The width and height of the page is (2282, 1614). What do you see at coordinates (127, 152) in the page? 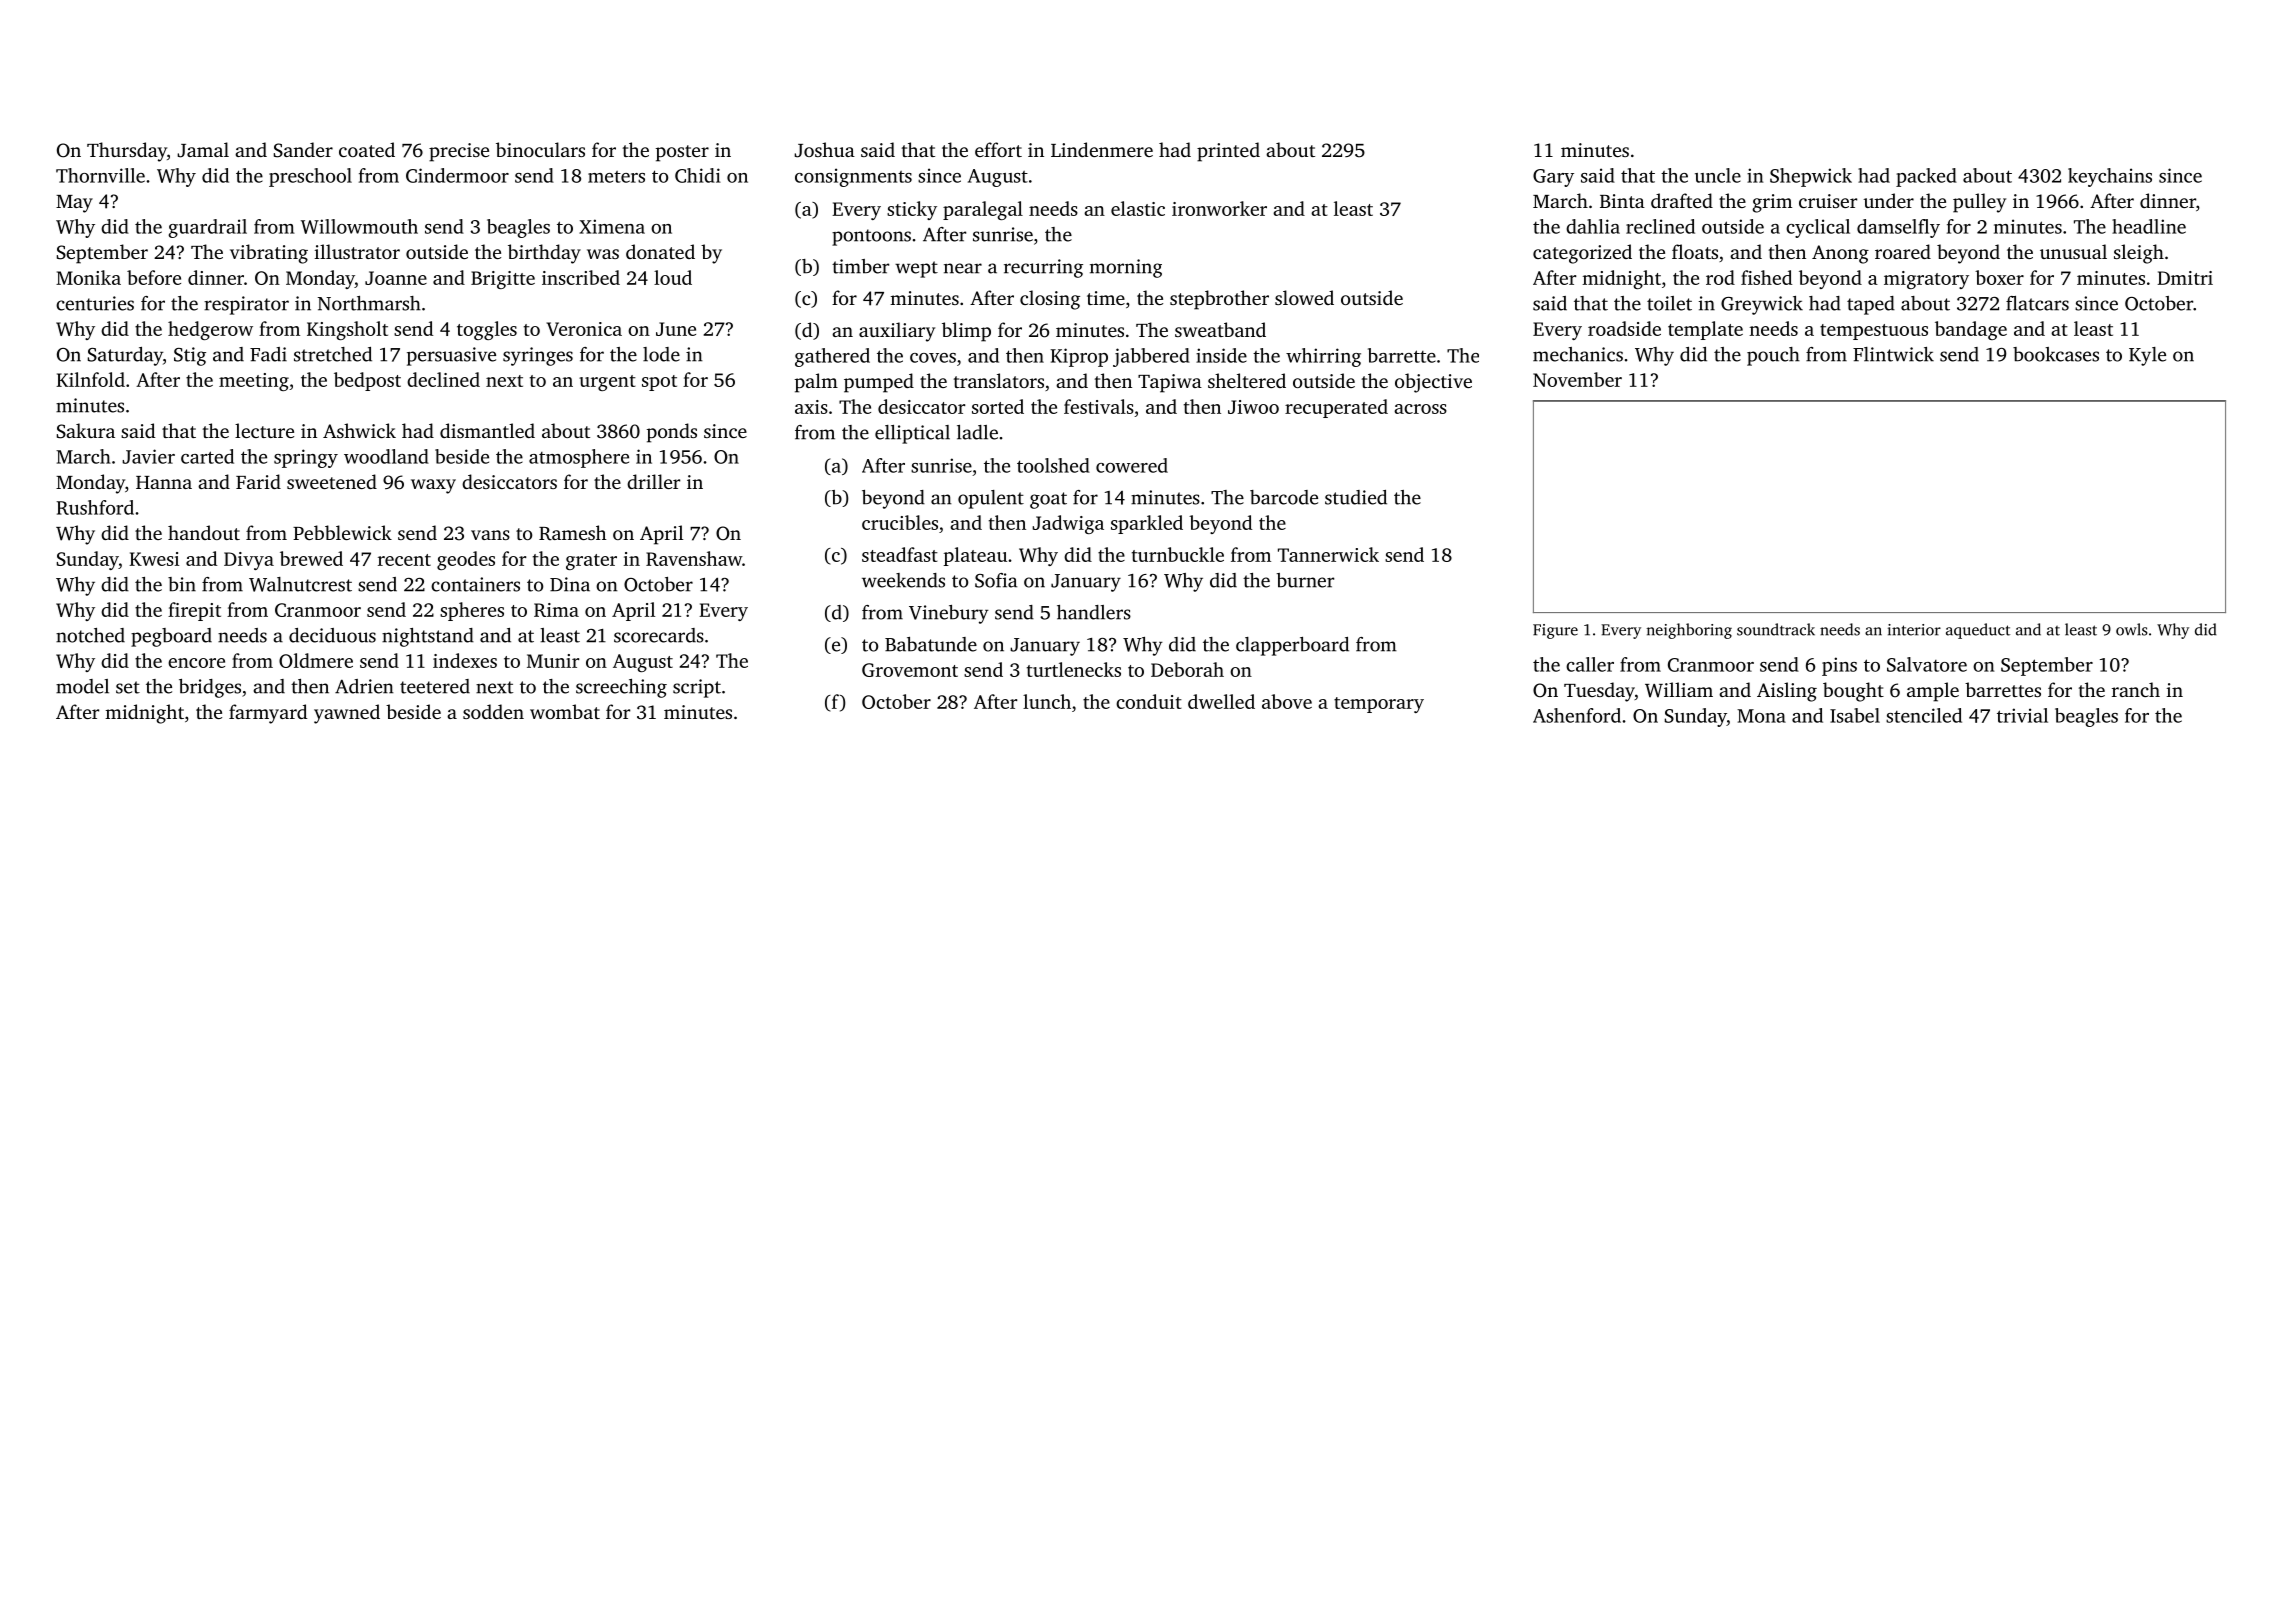
I see `Thursday` at bounding box center [127, 152].
